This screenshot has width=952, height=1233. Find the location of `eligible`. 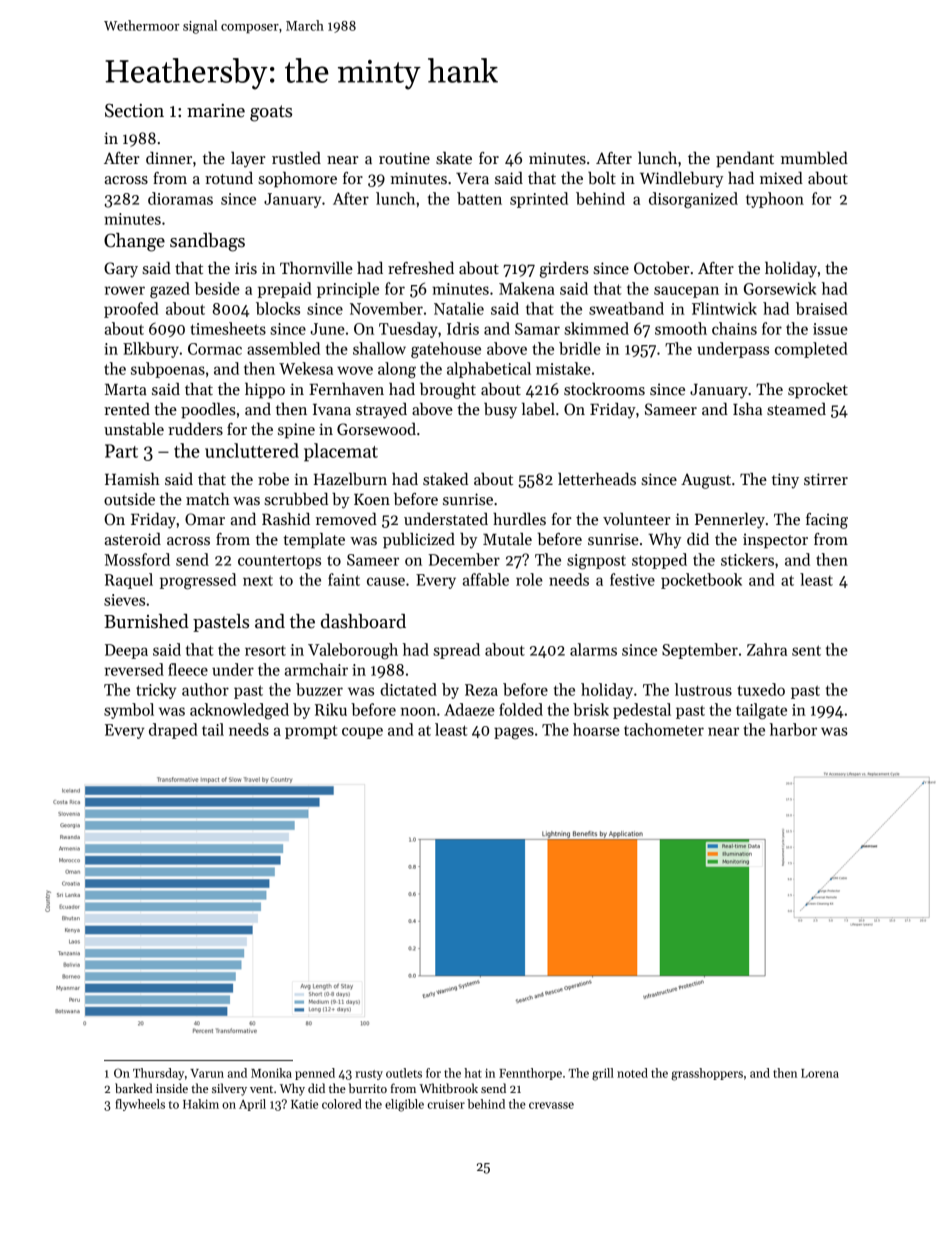

eligible is located at coordinates (404, 1105).
